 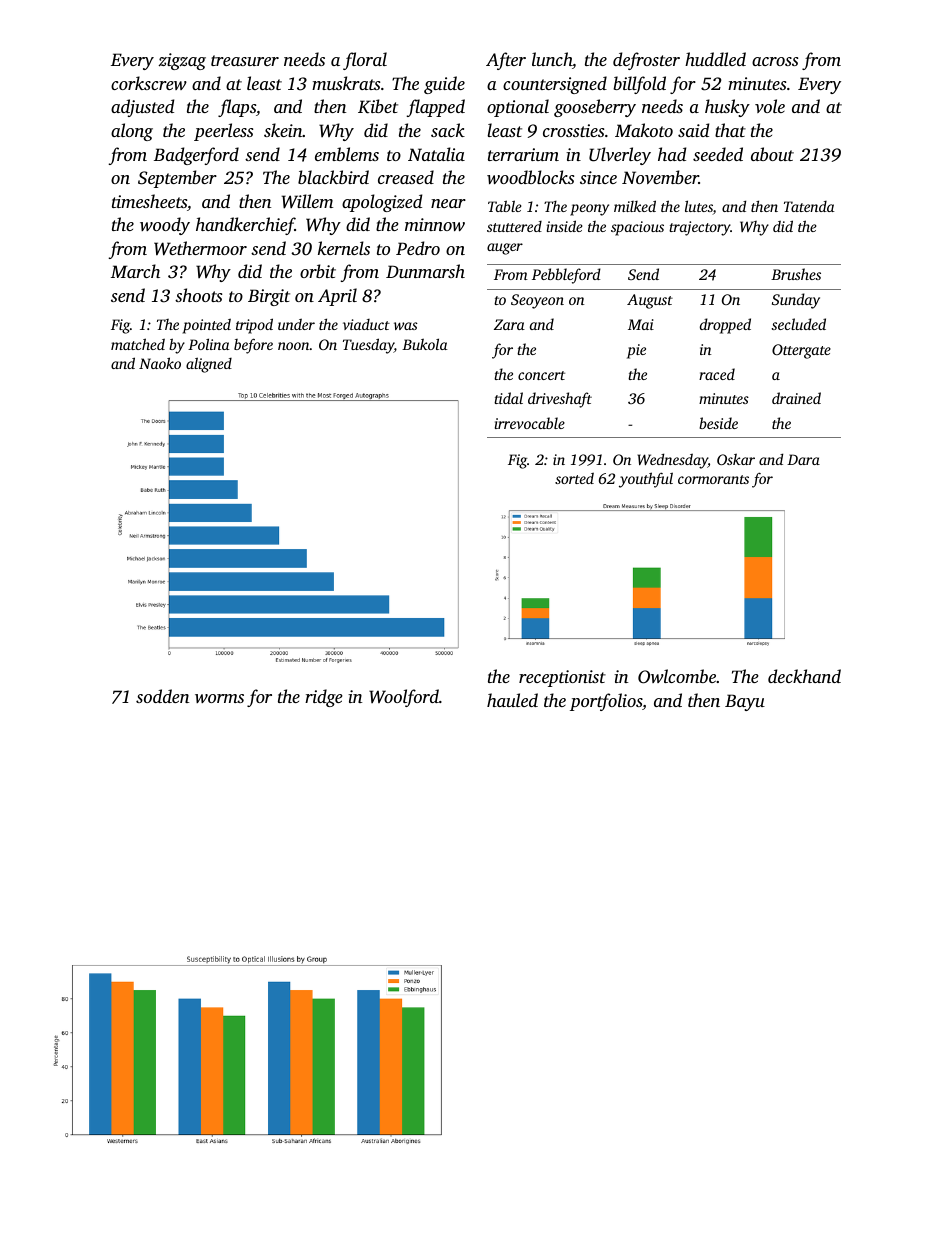 What do you see at coordinates (444, 85) in the screenshot?
I see `guide` at bounding box center [444, 85].
